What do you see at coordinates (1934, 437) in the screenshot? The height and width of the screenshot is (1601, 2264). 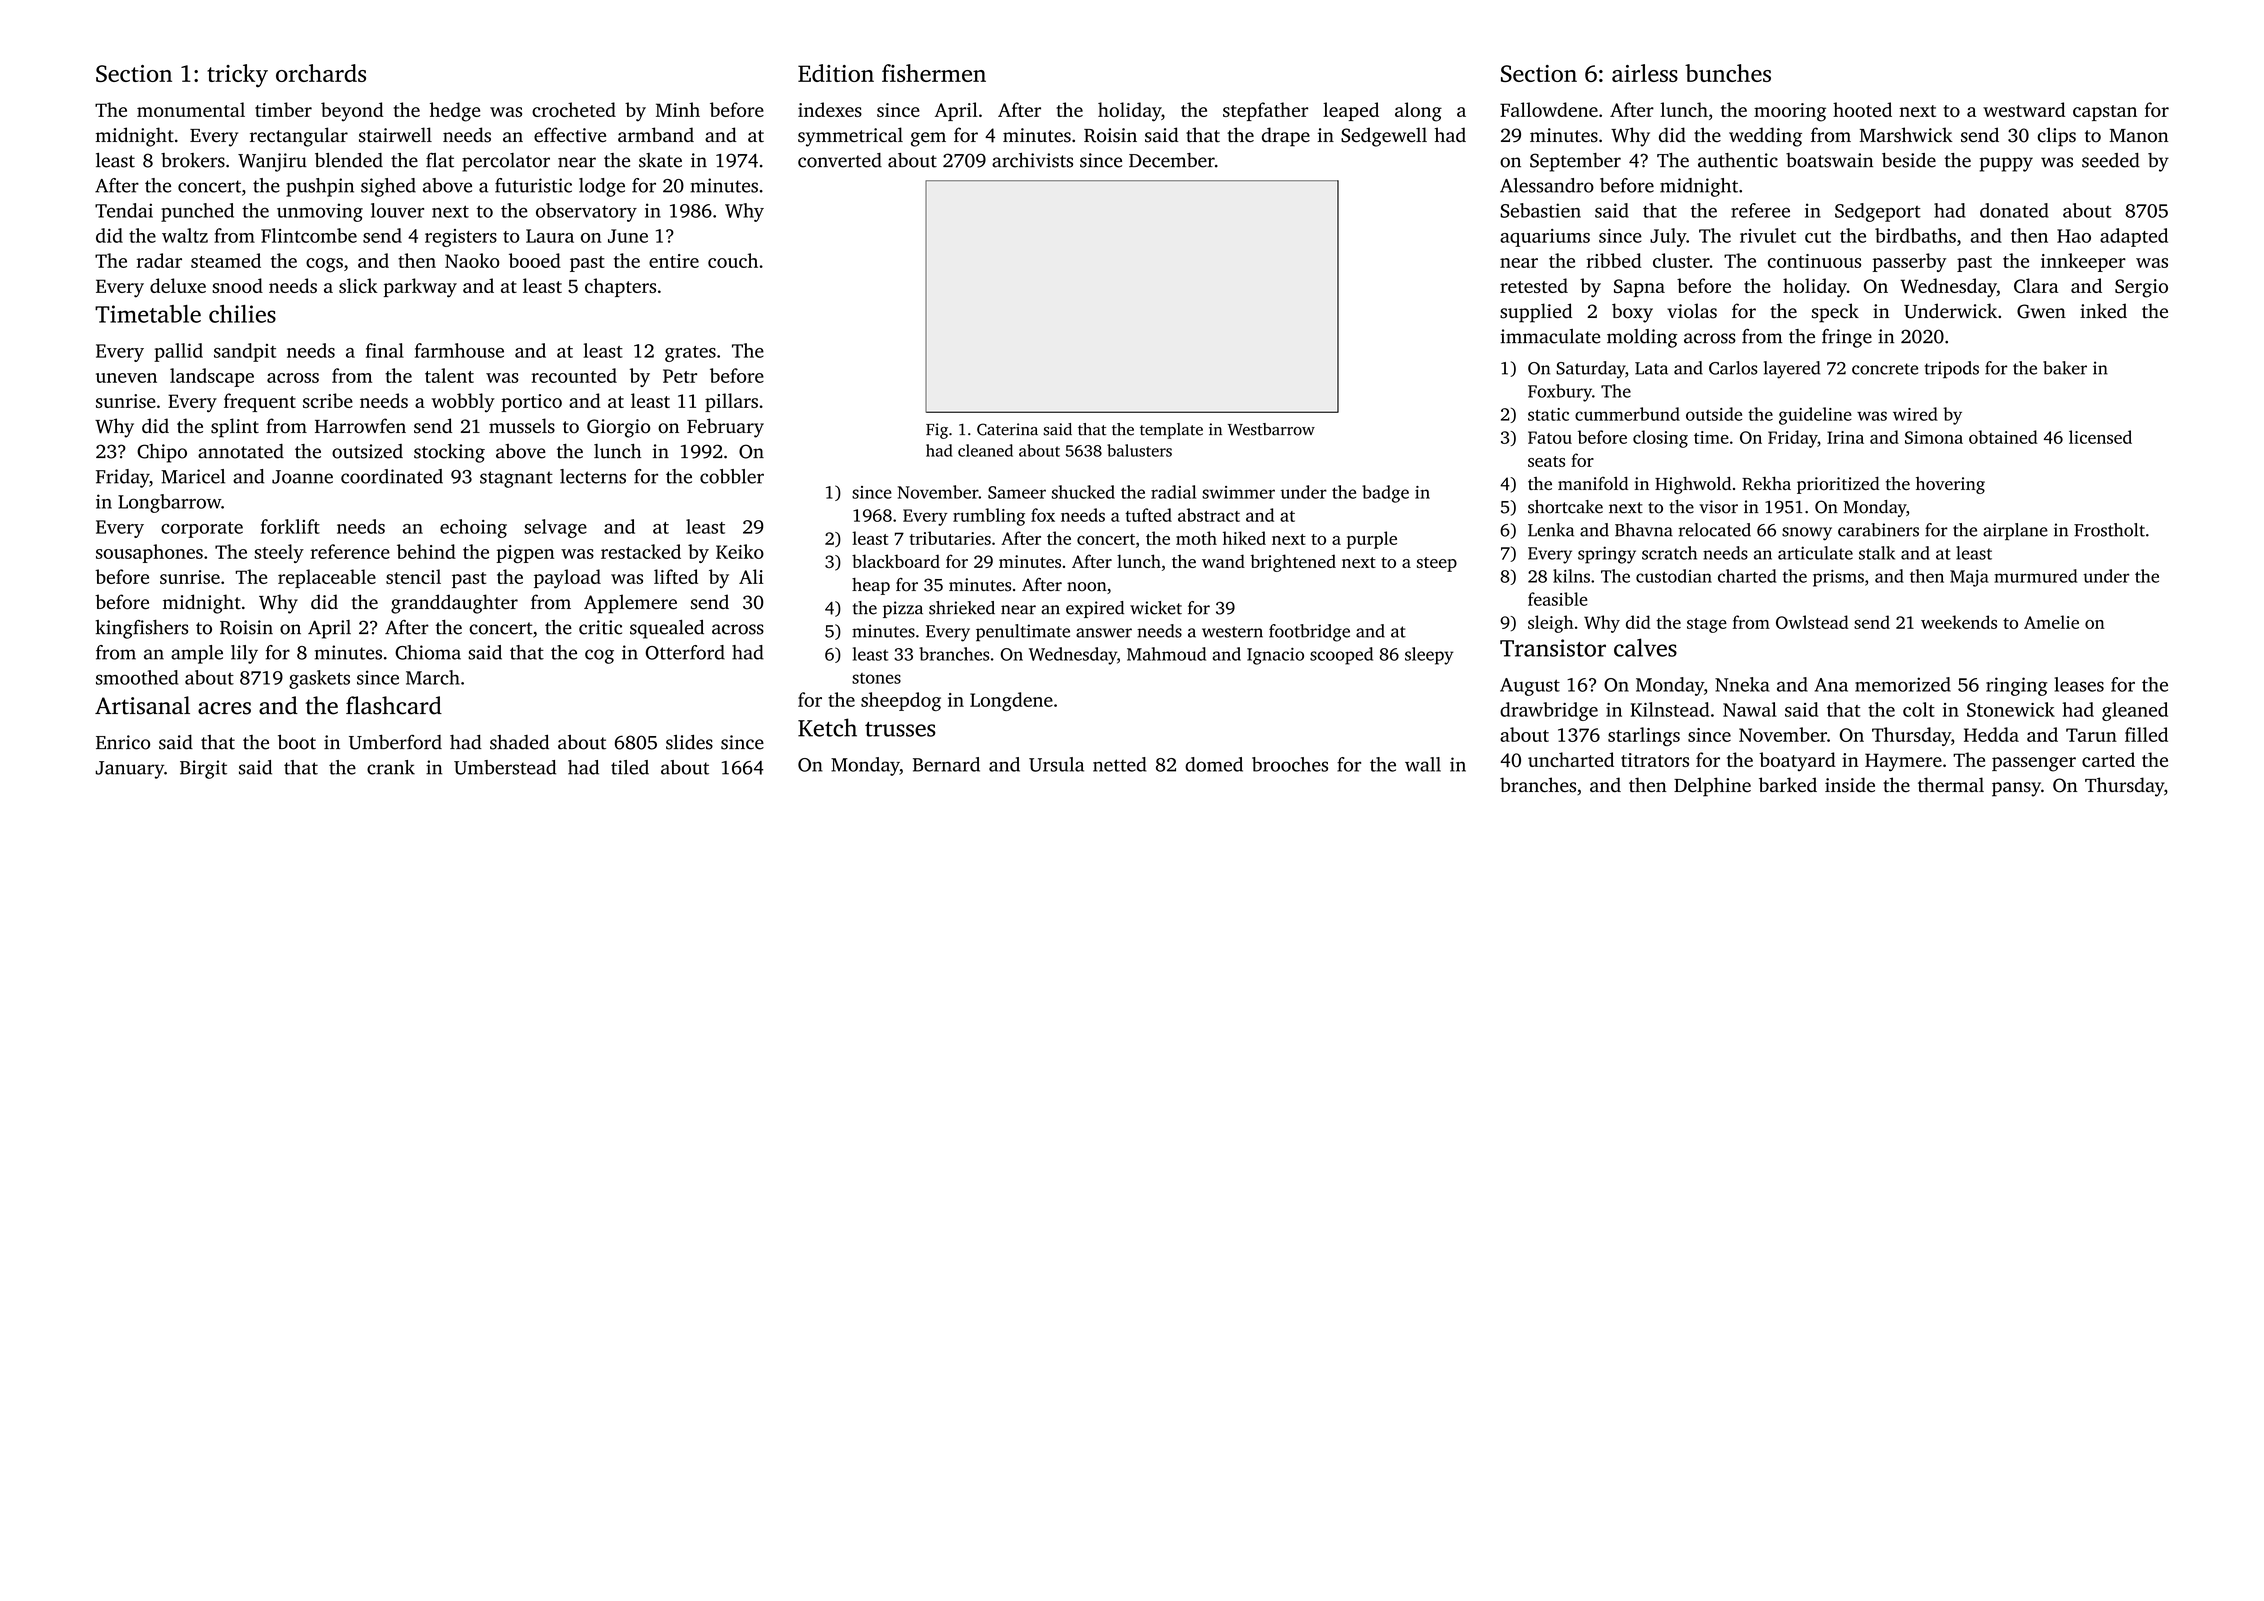 I see `Simona` at bounding box center [1934, 437].
